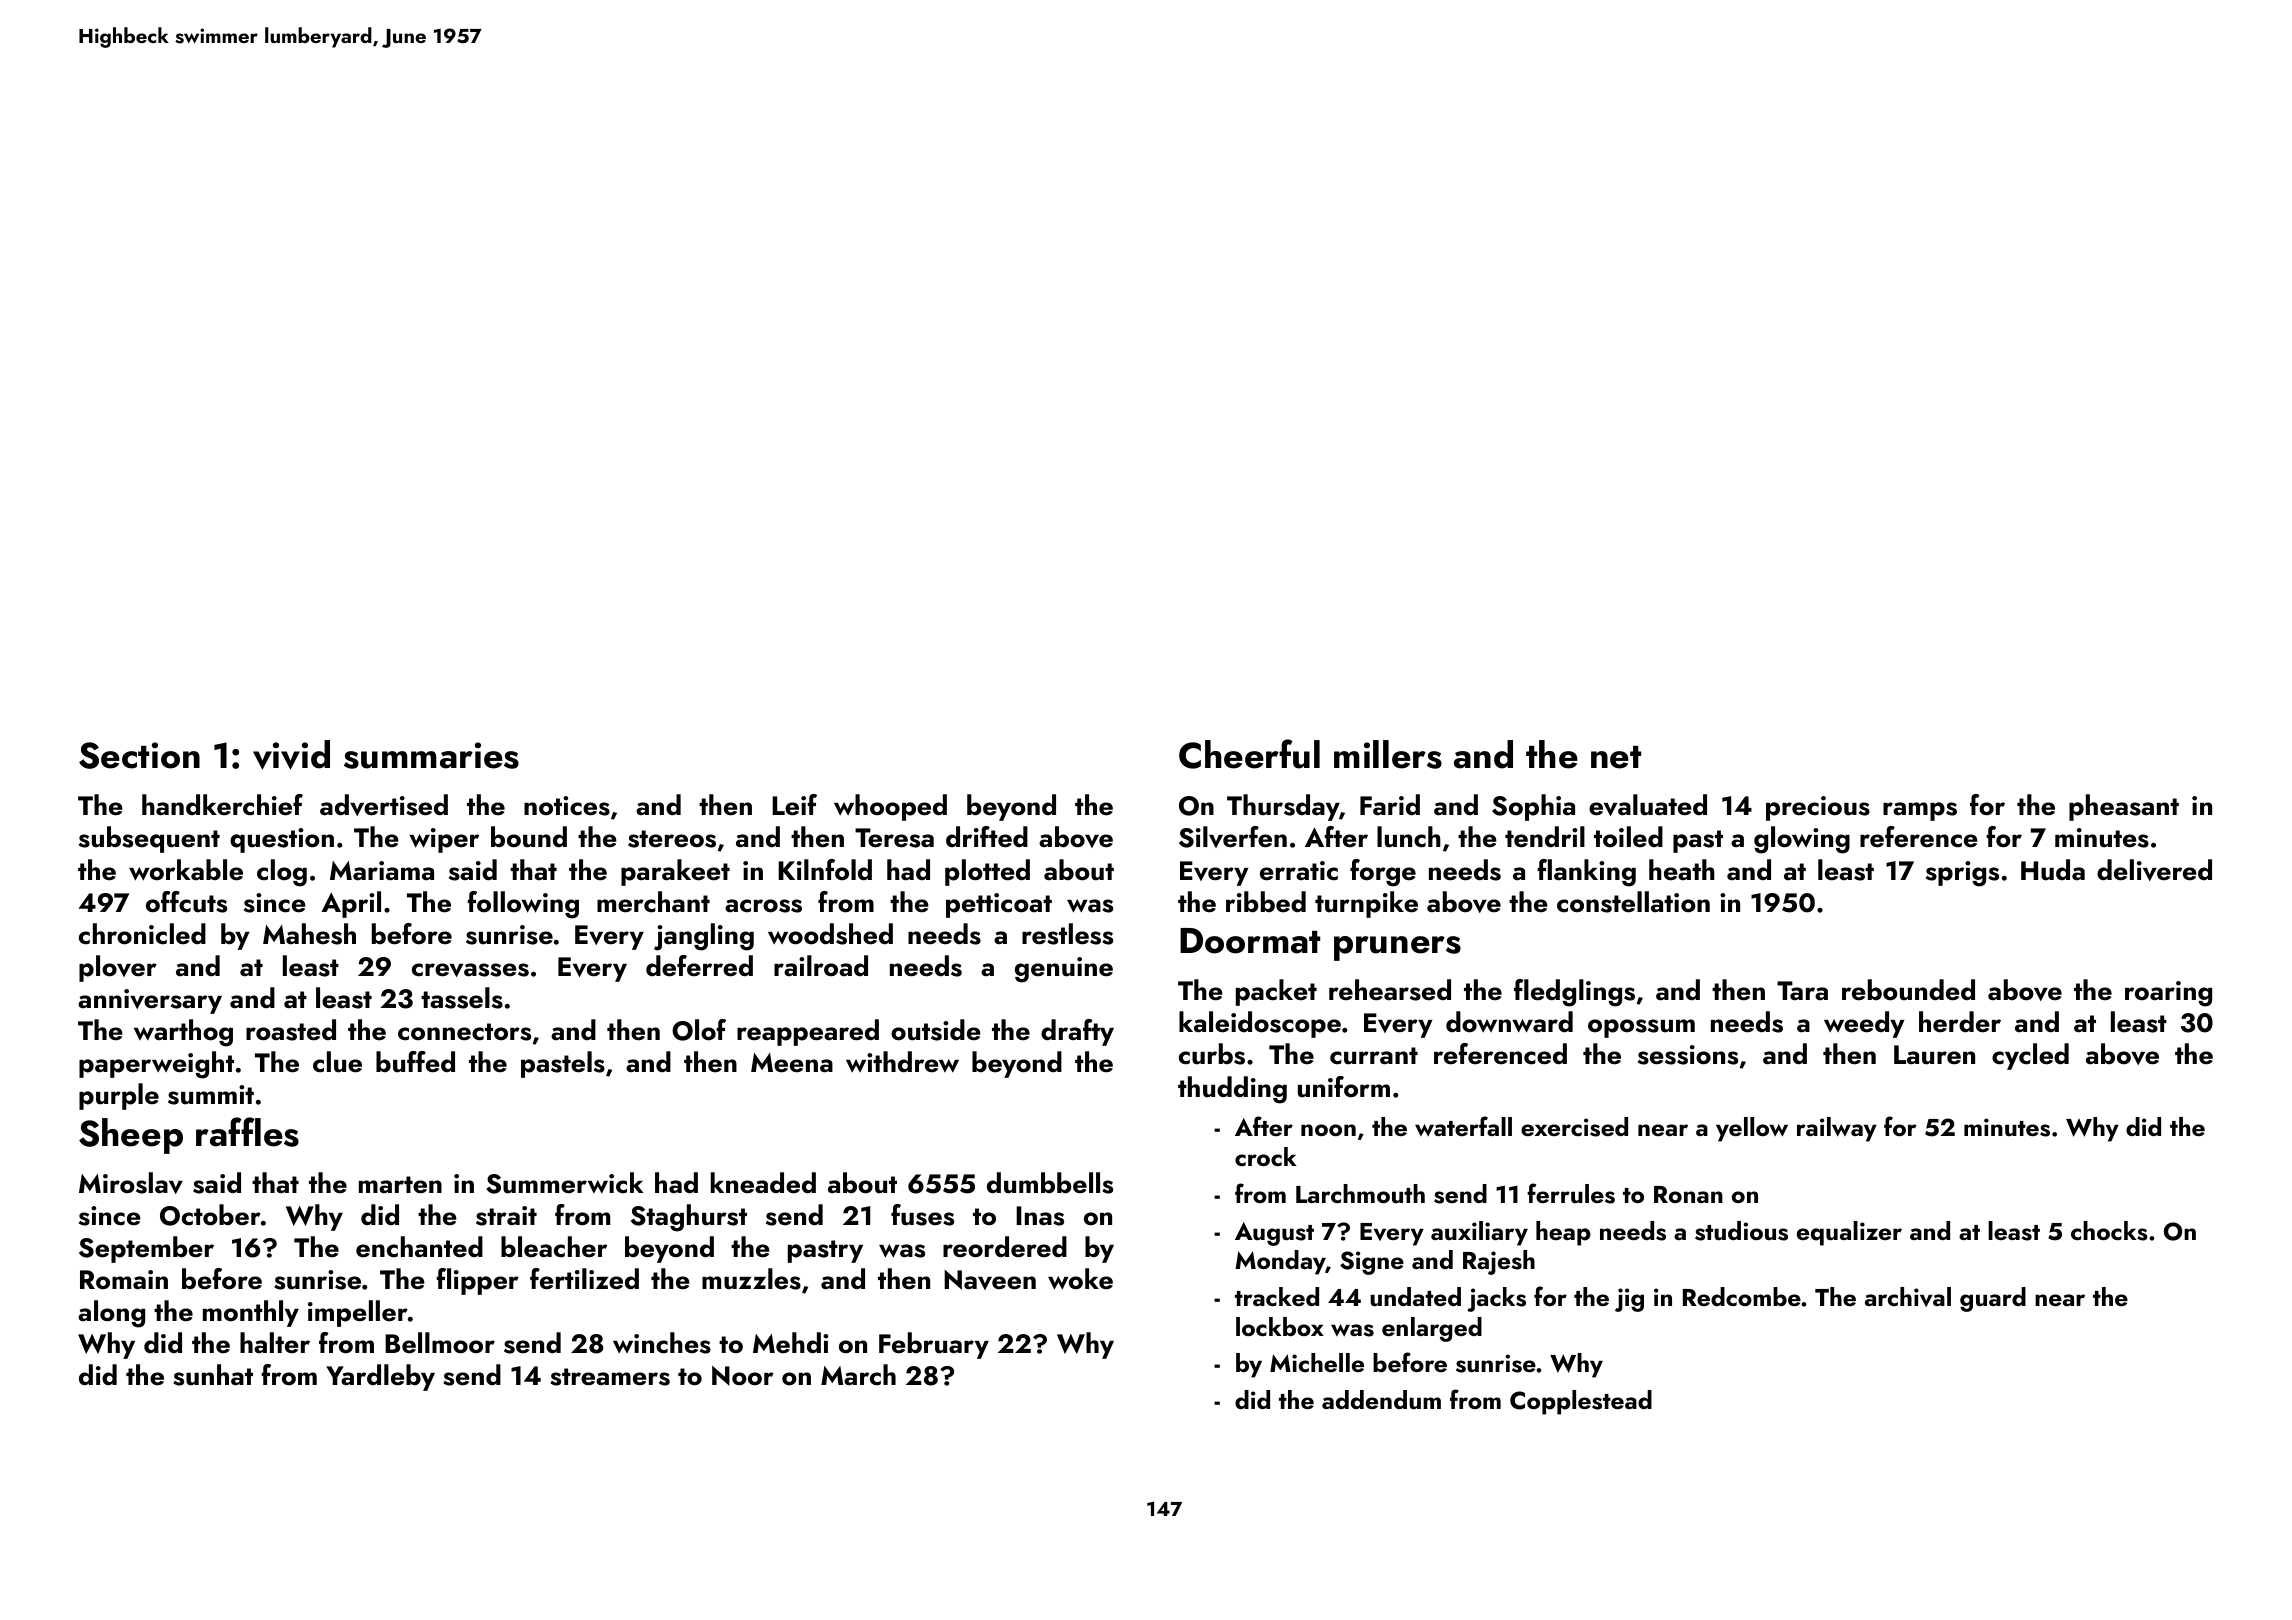 This screenshot has height=1620, width=2292. Describe the element at coordinates (1067, 934) in the screenshot. I see `restless` at that location.
